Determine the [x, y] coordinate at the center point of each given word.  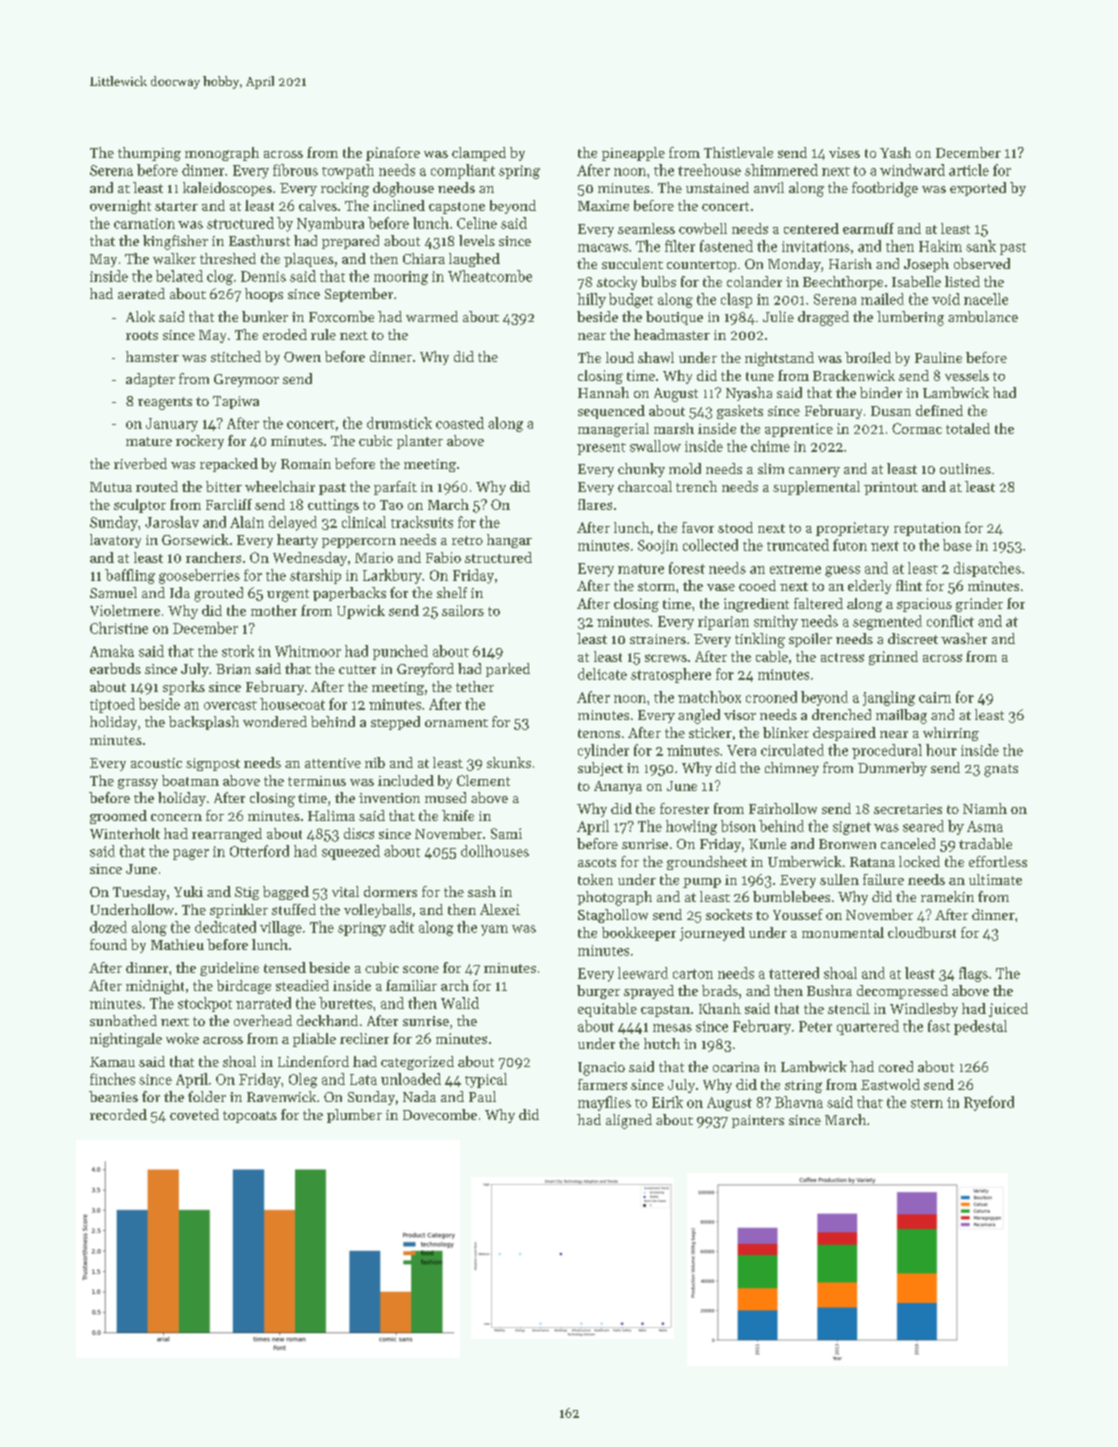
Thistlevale [738, 152]
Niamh [985, 808]
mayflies [604, 1103]
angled [699, 716]
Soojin [658, 547]
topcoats [250, 1117]
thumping [149, 154]
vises [844, 152]
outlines [965, 468]
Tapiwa [236, 402]
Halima [331, 815]
